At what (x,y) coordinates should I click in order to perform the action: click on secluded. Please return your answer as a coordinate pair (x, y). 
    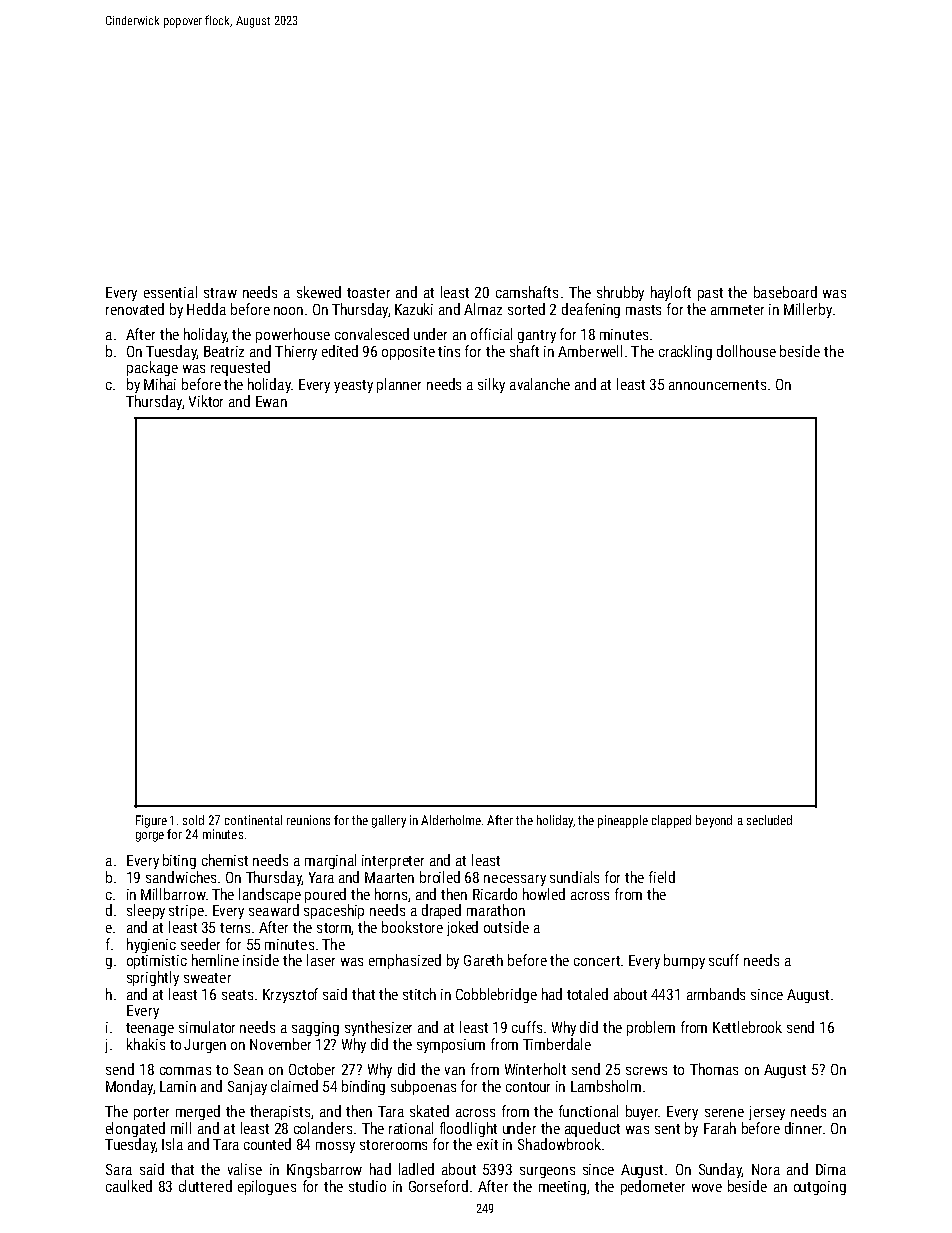
    Looking at the image, I should click on (769, 820).
